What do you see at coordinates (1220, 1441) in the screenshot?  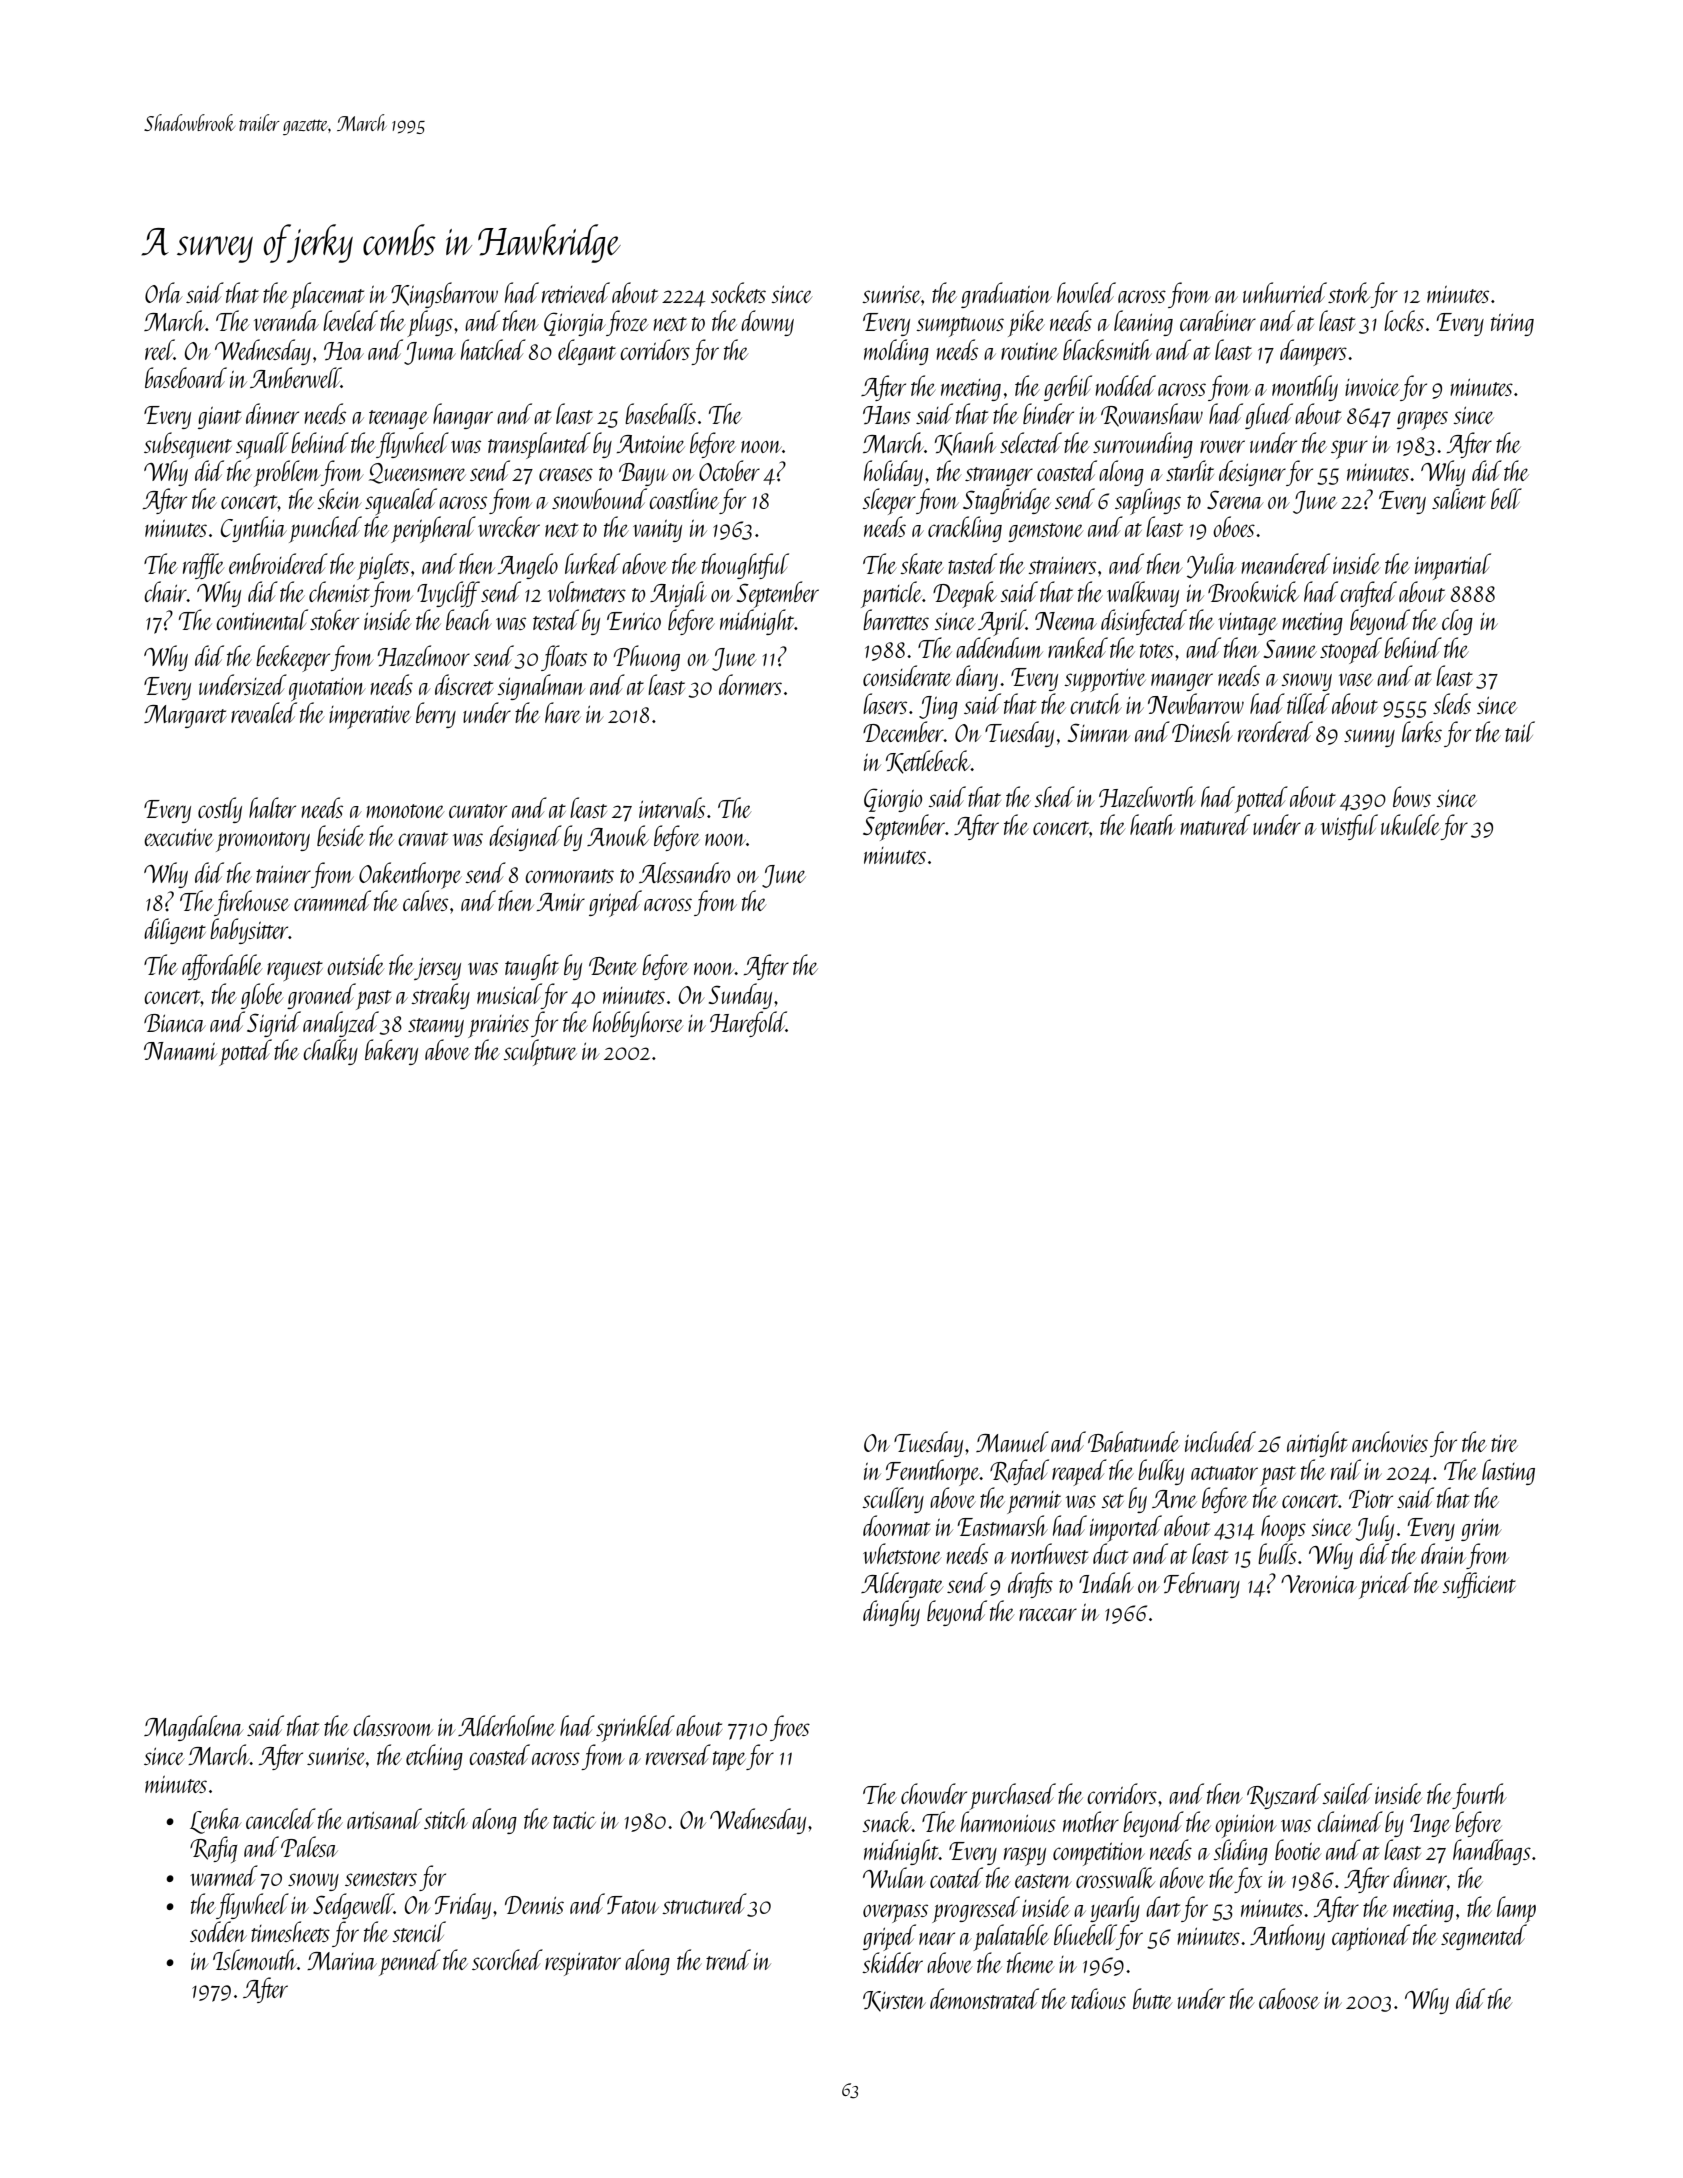 I see `included` at bounding box center [1220, 1441].
